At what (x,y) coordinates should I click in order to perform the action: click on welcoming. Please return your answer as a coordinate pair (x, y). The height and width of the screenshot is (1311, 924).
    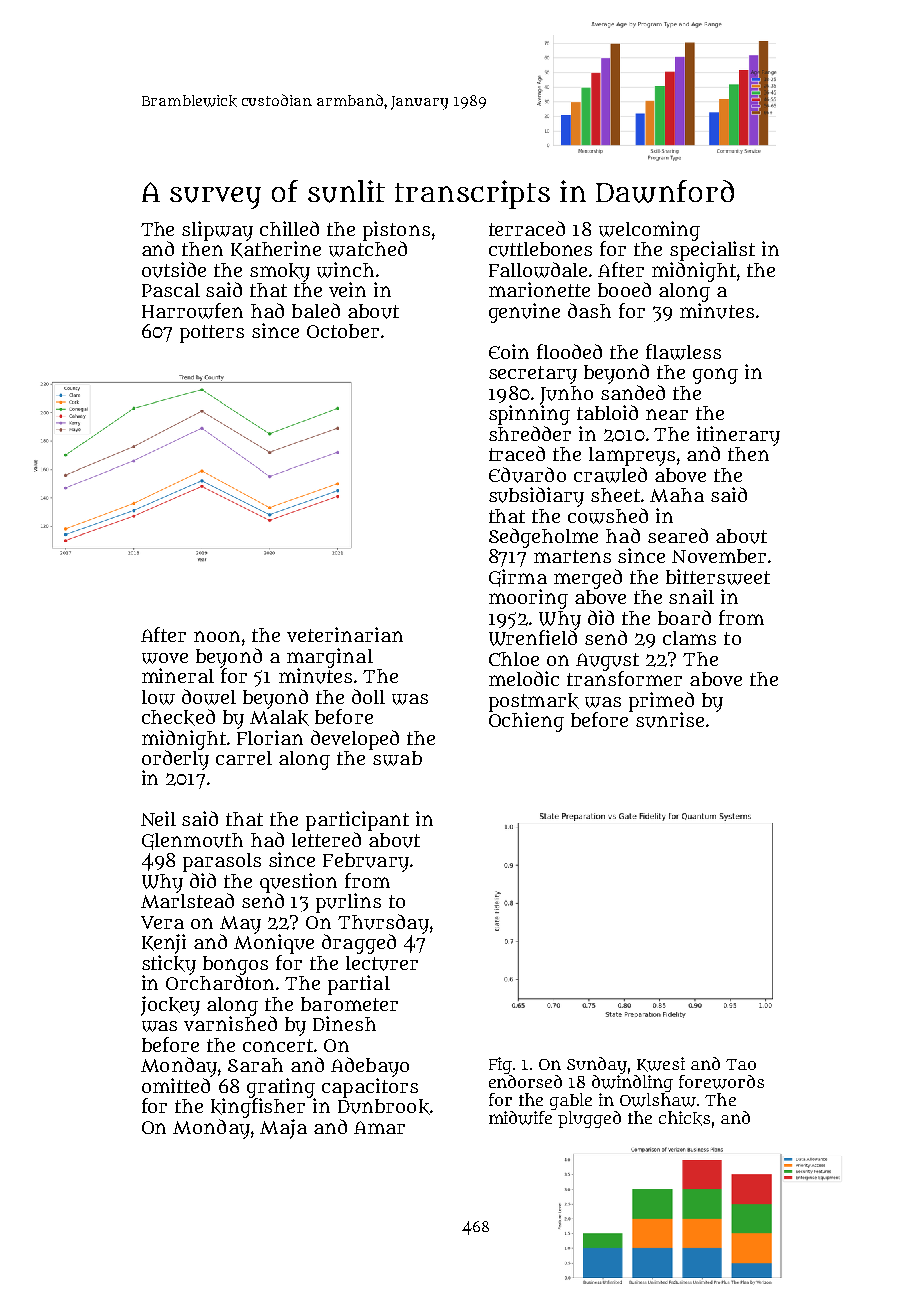
    Looking at the image, I should click on (649, 231).
